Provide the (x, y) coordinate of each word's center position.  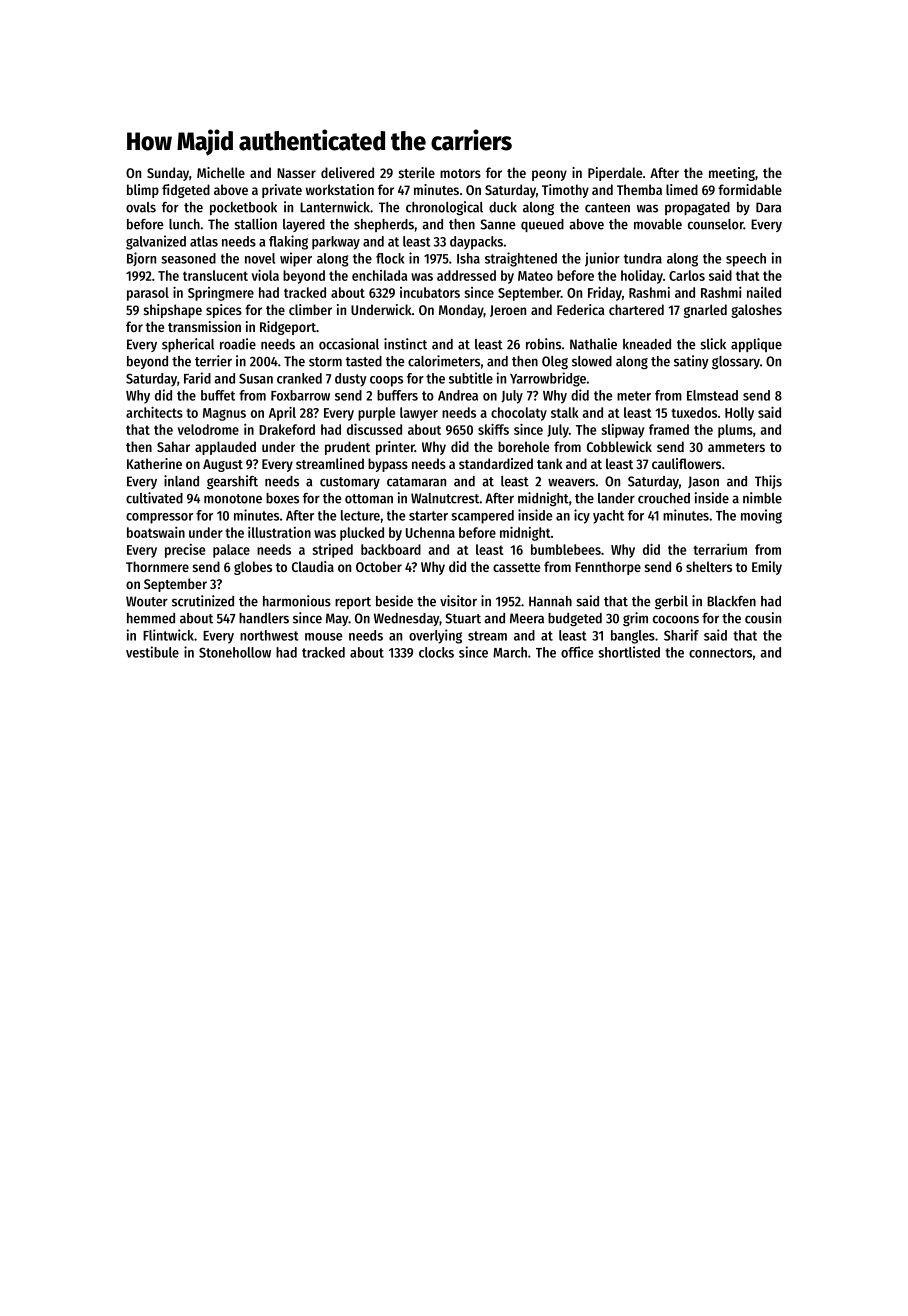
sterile (417, 172)
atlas (204, 241)
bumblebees (566, 549)
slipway (623, 431)
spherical (188, 345)
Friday (605, 293)
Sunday (168, 174)
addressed (466, 275)
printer (395, 448)
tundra (643, 258)
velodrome (208, 429)
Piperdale (615, 174)
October (379, 566)
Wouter (147, 601)
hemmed (151, 618)
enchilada (379, 275)
